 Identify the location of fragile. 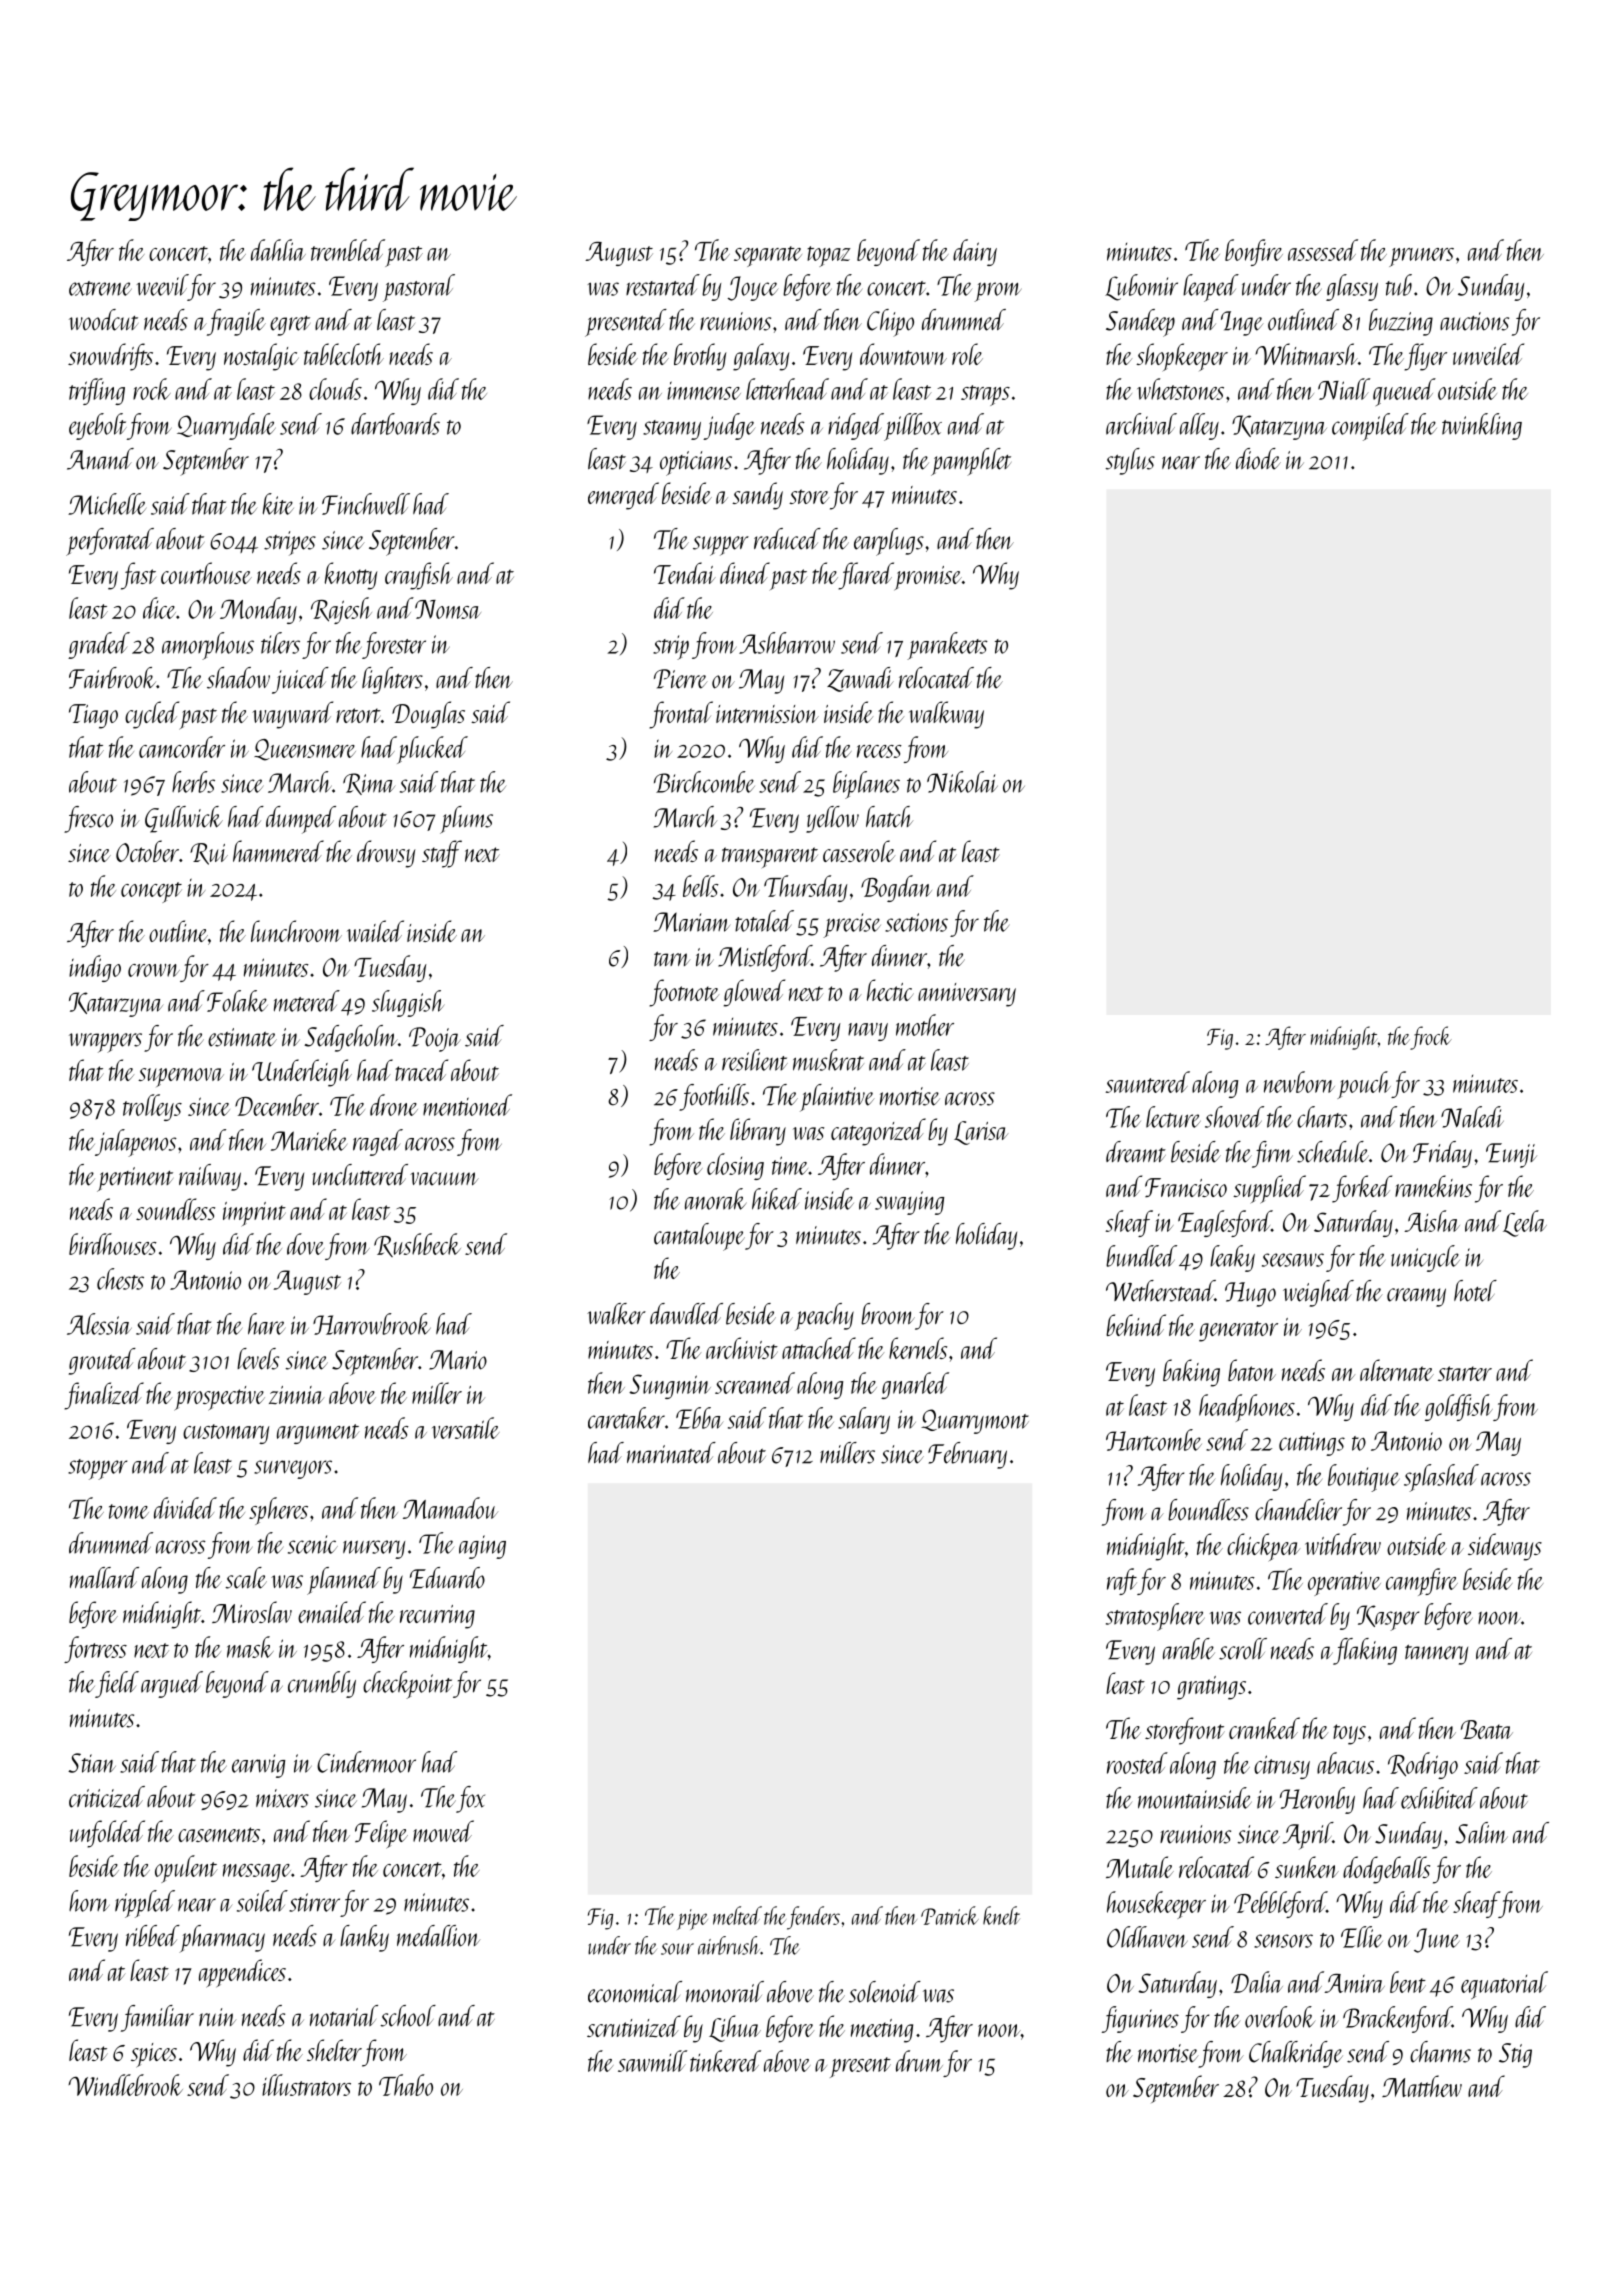
(236, 322).
